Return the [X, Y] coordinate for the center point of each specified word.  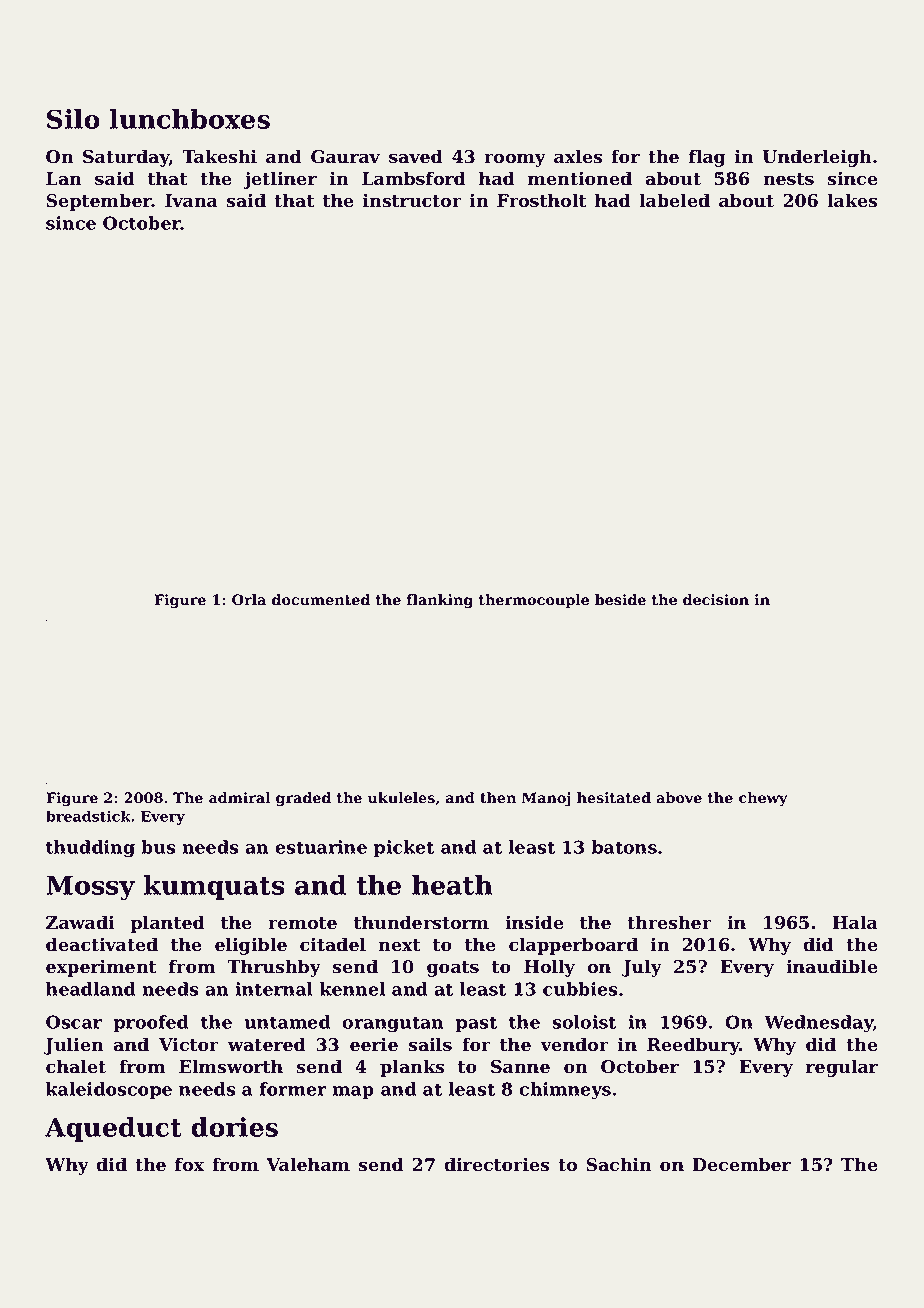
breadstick [88, 816]
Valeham [308, 1164]
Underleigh [817, 158]
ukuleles [401, 798]
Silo [73, 119]
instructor [412, 200]
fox [189, 1164]
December [742, 1164]
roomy [515, 160]
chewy [763, 799]
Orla [249, 600]
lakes [852, 200]
